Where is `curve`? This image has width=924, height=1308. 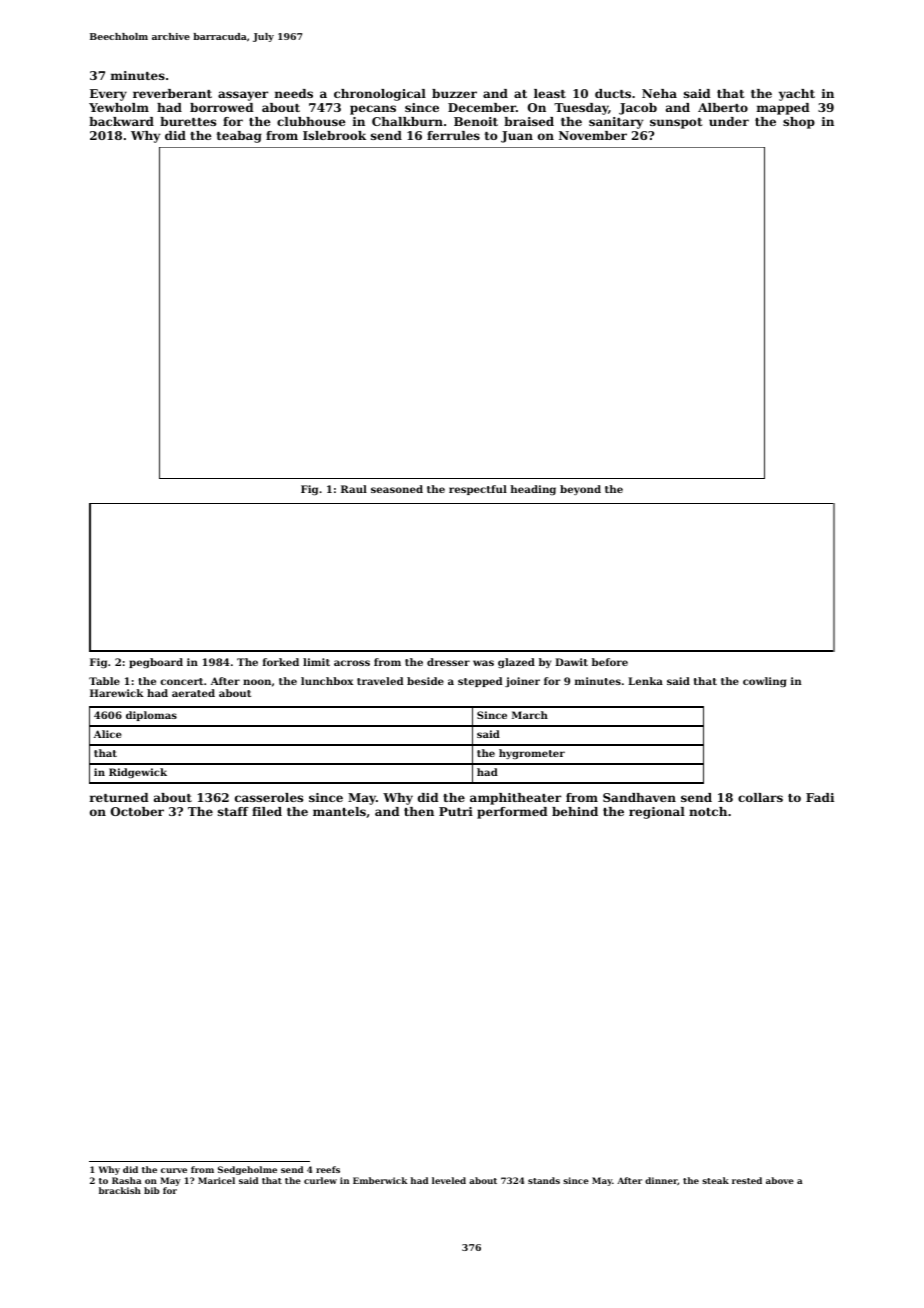 curve is located at coordinates (174, 1170).
